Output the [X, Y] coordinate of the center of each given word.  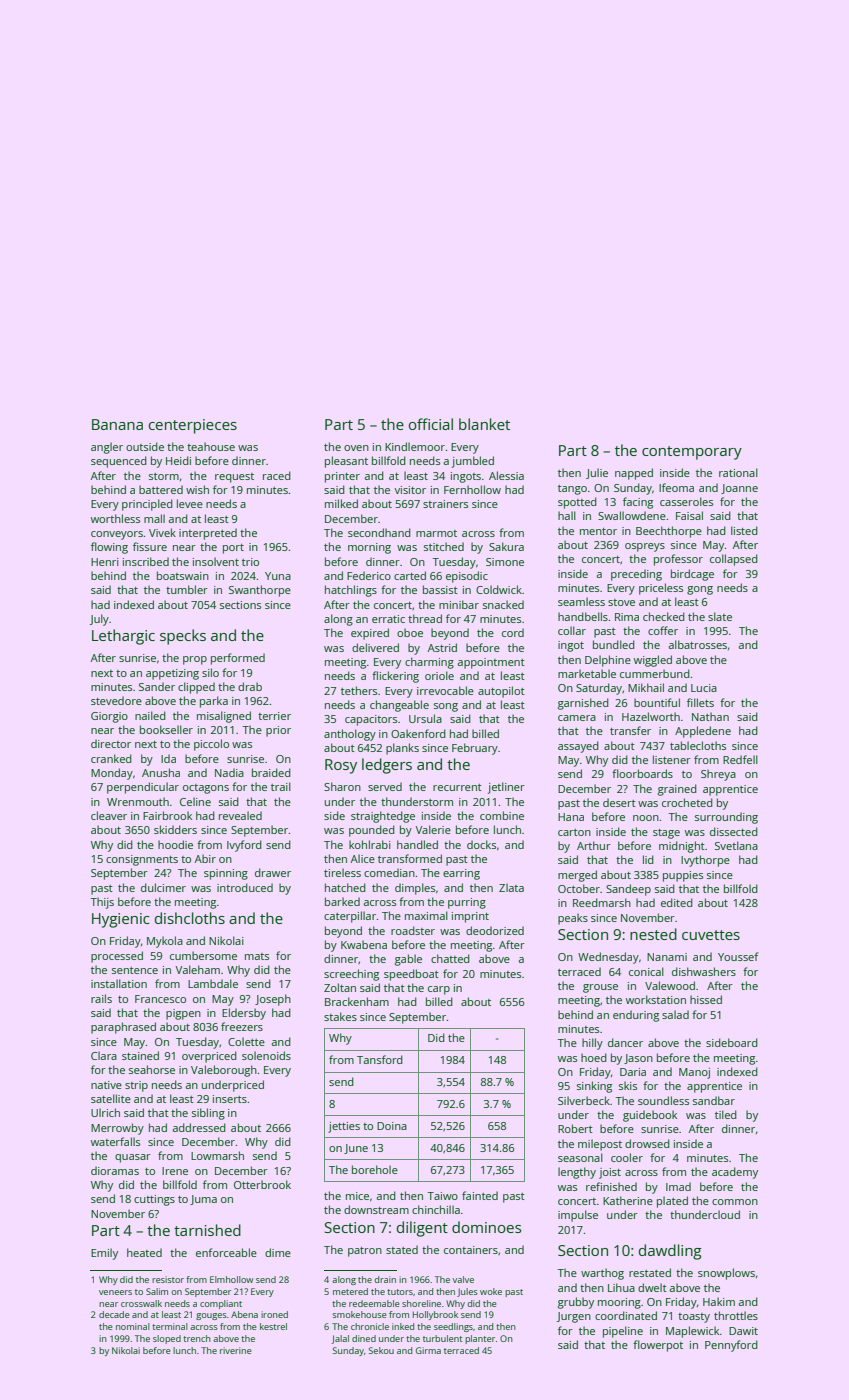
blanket [484, 424]
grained [677, 790]
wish [197, 489]
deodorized [495, 930]
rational [738, 472]
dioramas [115, 1170]
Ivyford [244, 846]
